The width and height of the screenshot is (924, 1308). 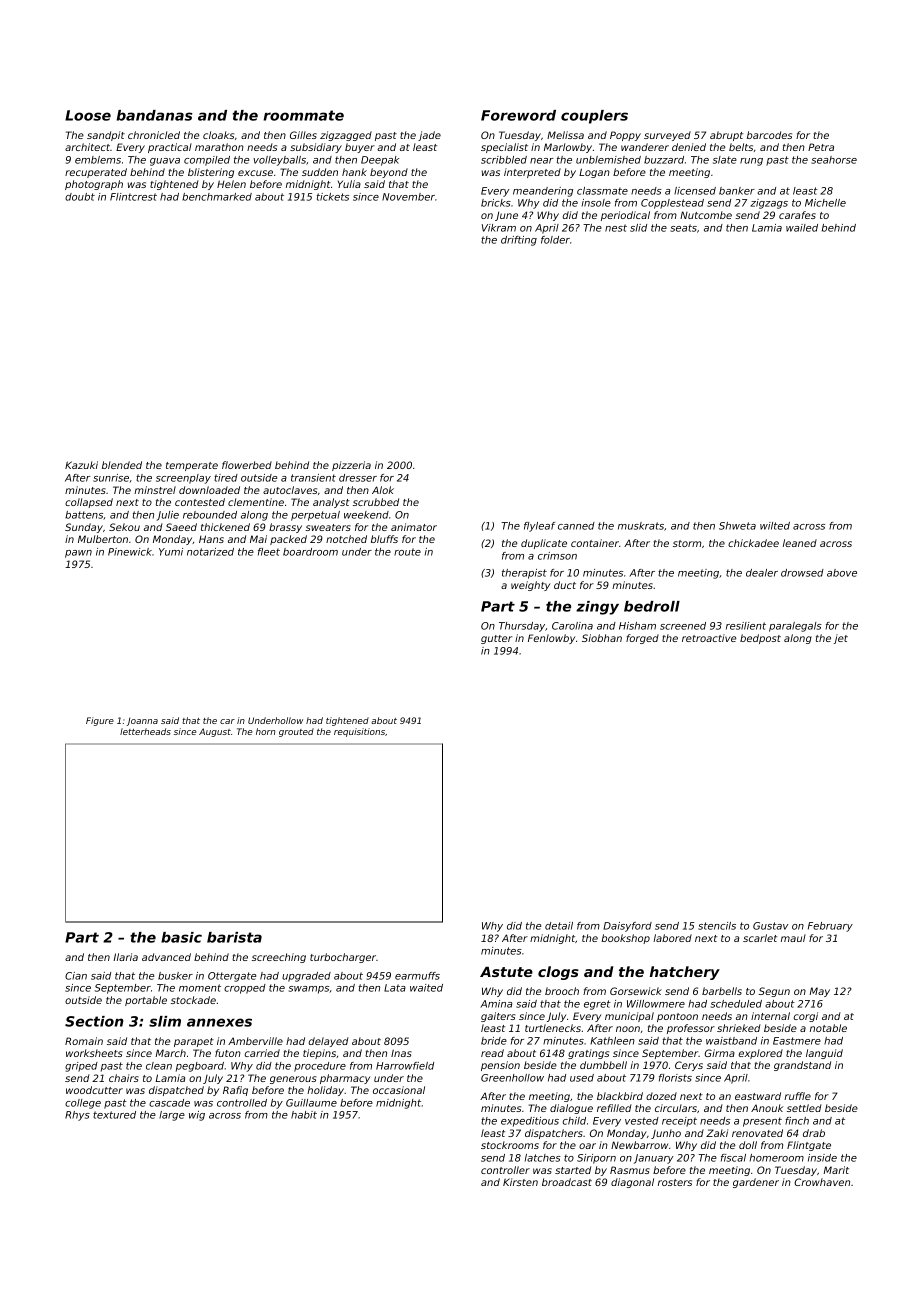 What do you see at coordinates (518, 115) in the screenshot?
I see `Foreword` at bounding box center [518, 115].
